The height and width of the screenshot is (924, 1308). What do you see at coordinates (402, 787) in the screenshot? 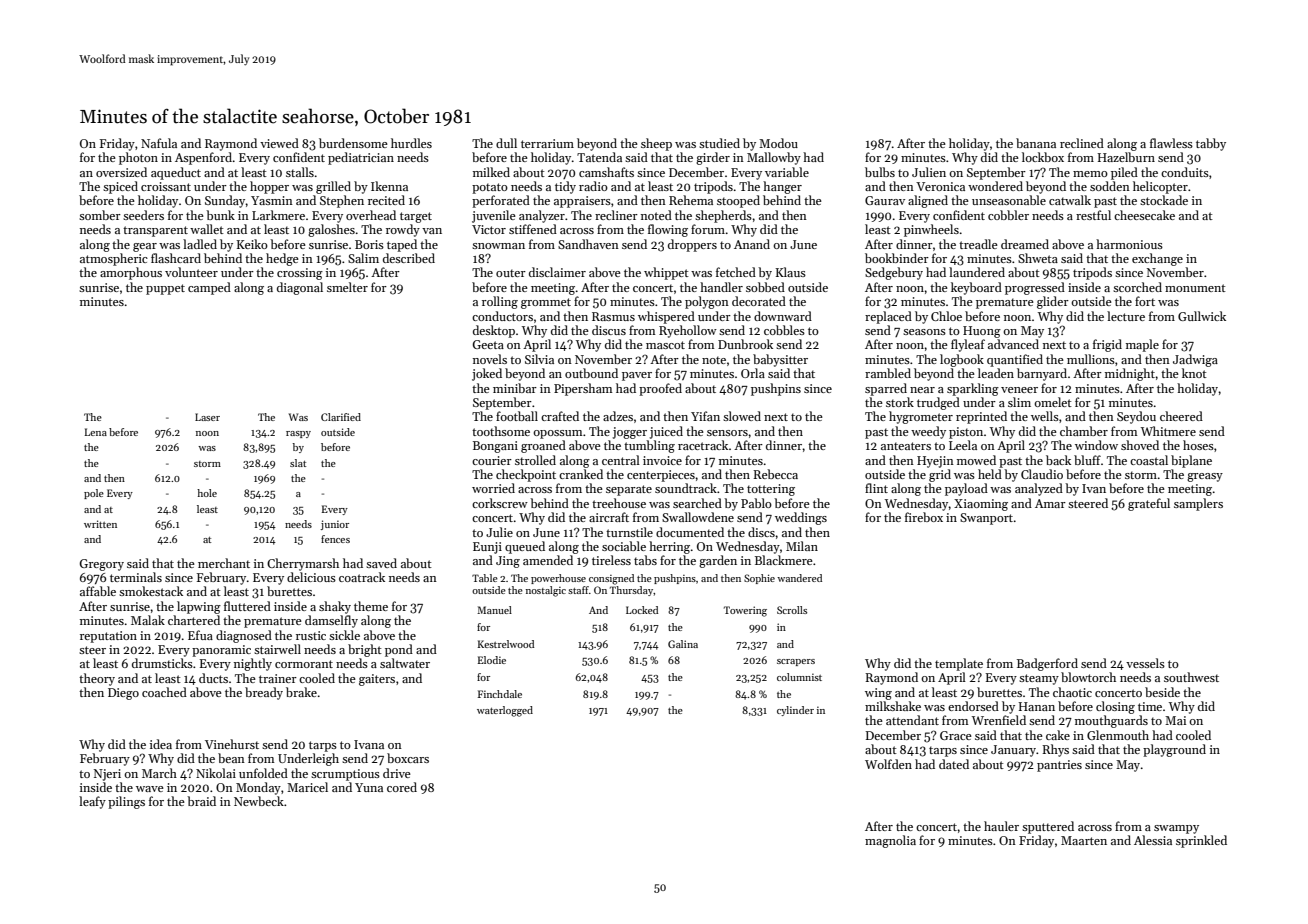
I see `cored` at bounding box center [402, 787].
